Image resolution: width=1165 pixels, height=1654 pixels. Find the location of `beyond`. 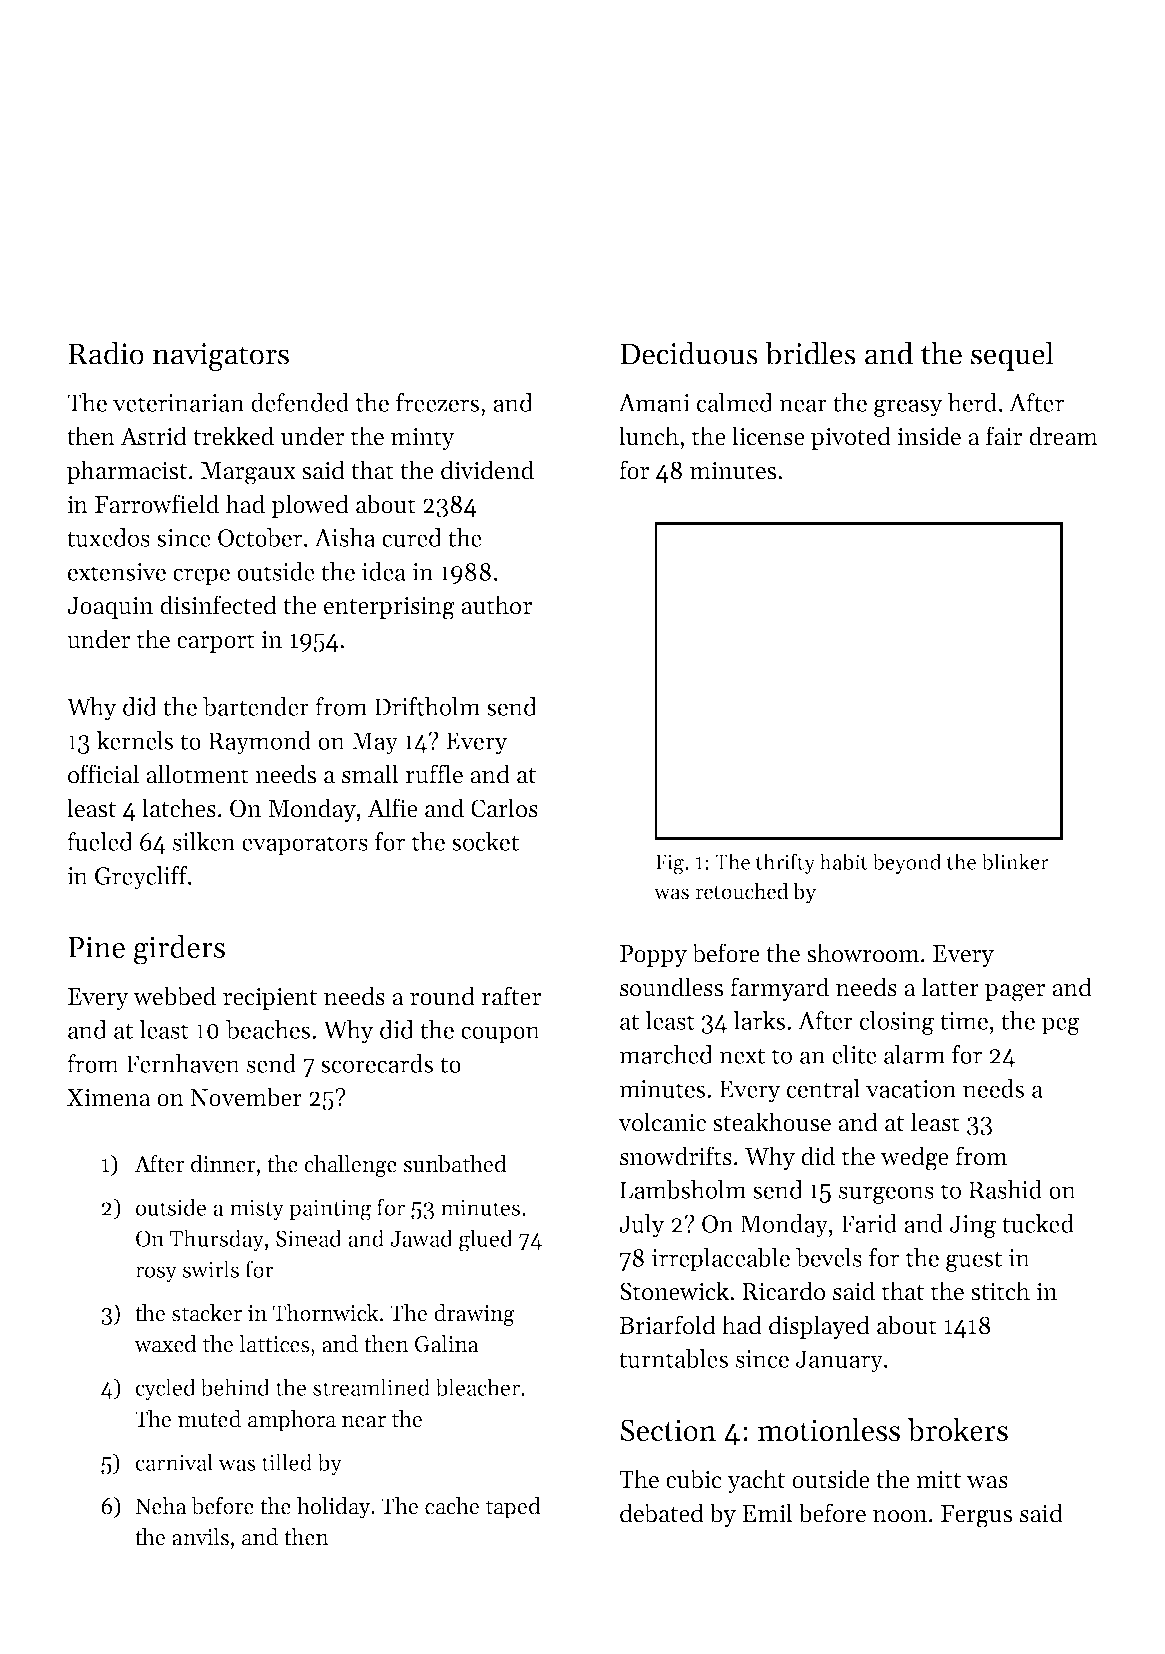

beyond is located at coordinates (907, 863).
